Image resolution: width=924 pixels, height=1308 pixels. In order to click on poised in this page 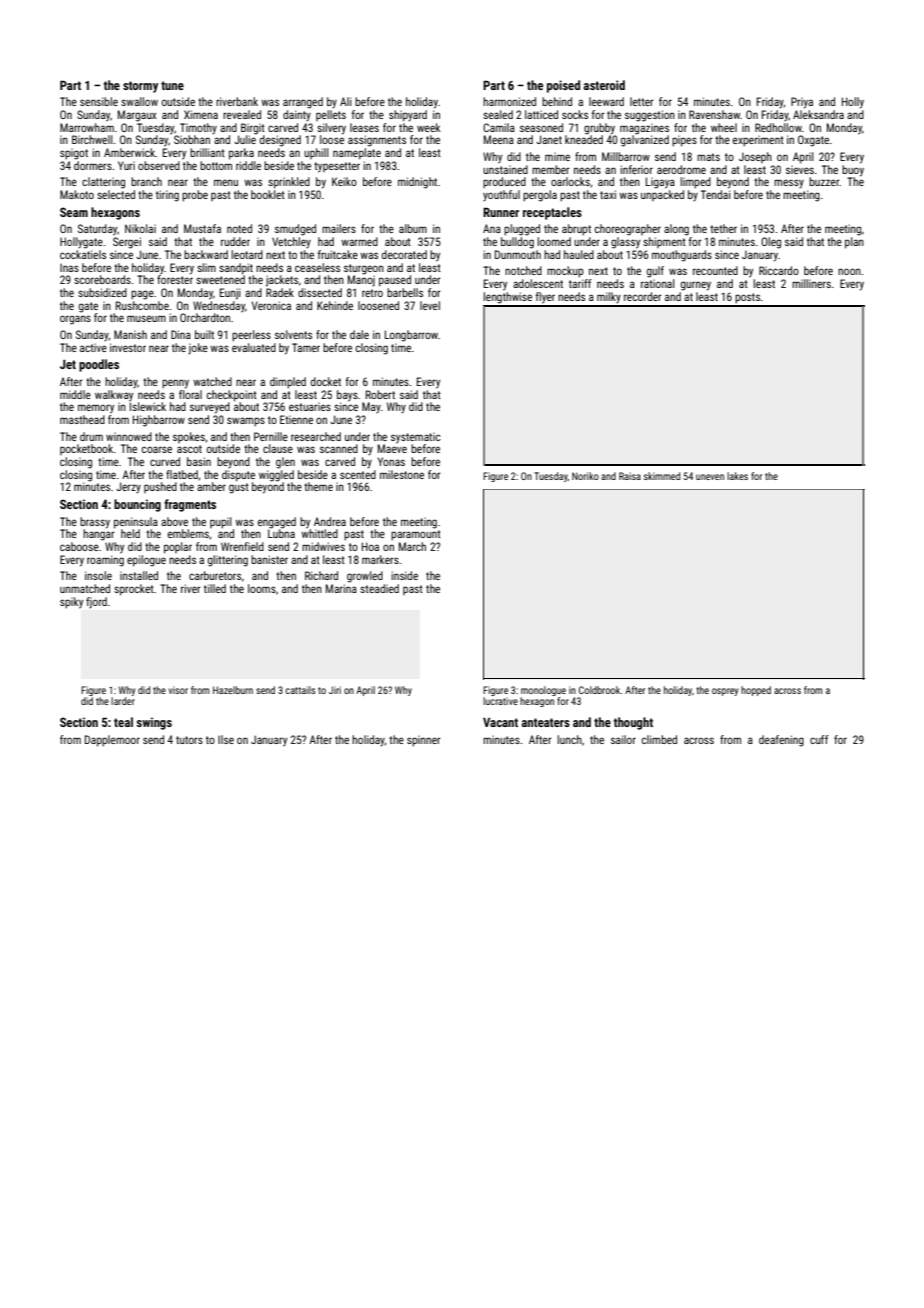, I will do `click(563, 86)`.
